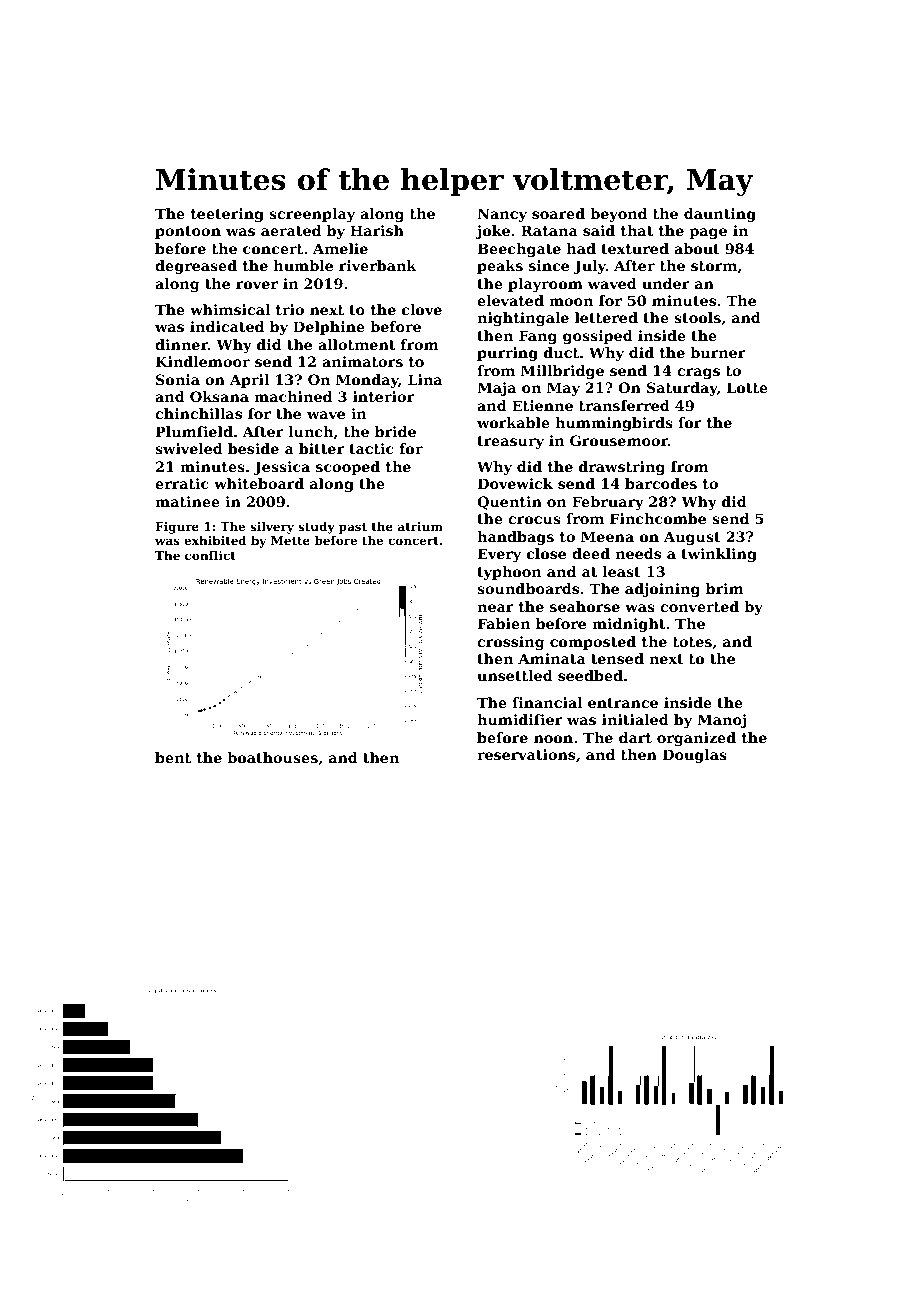 This page has height=1311, width=924. What do you see at coordinates (622, 468) in the page?
I see `drawstring` at bounding box center [622, 468].
